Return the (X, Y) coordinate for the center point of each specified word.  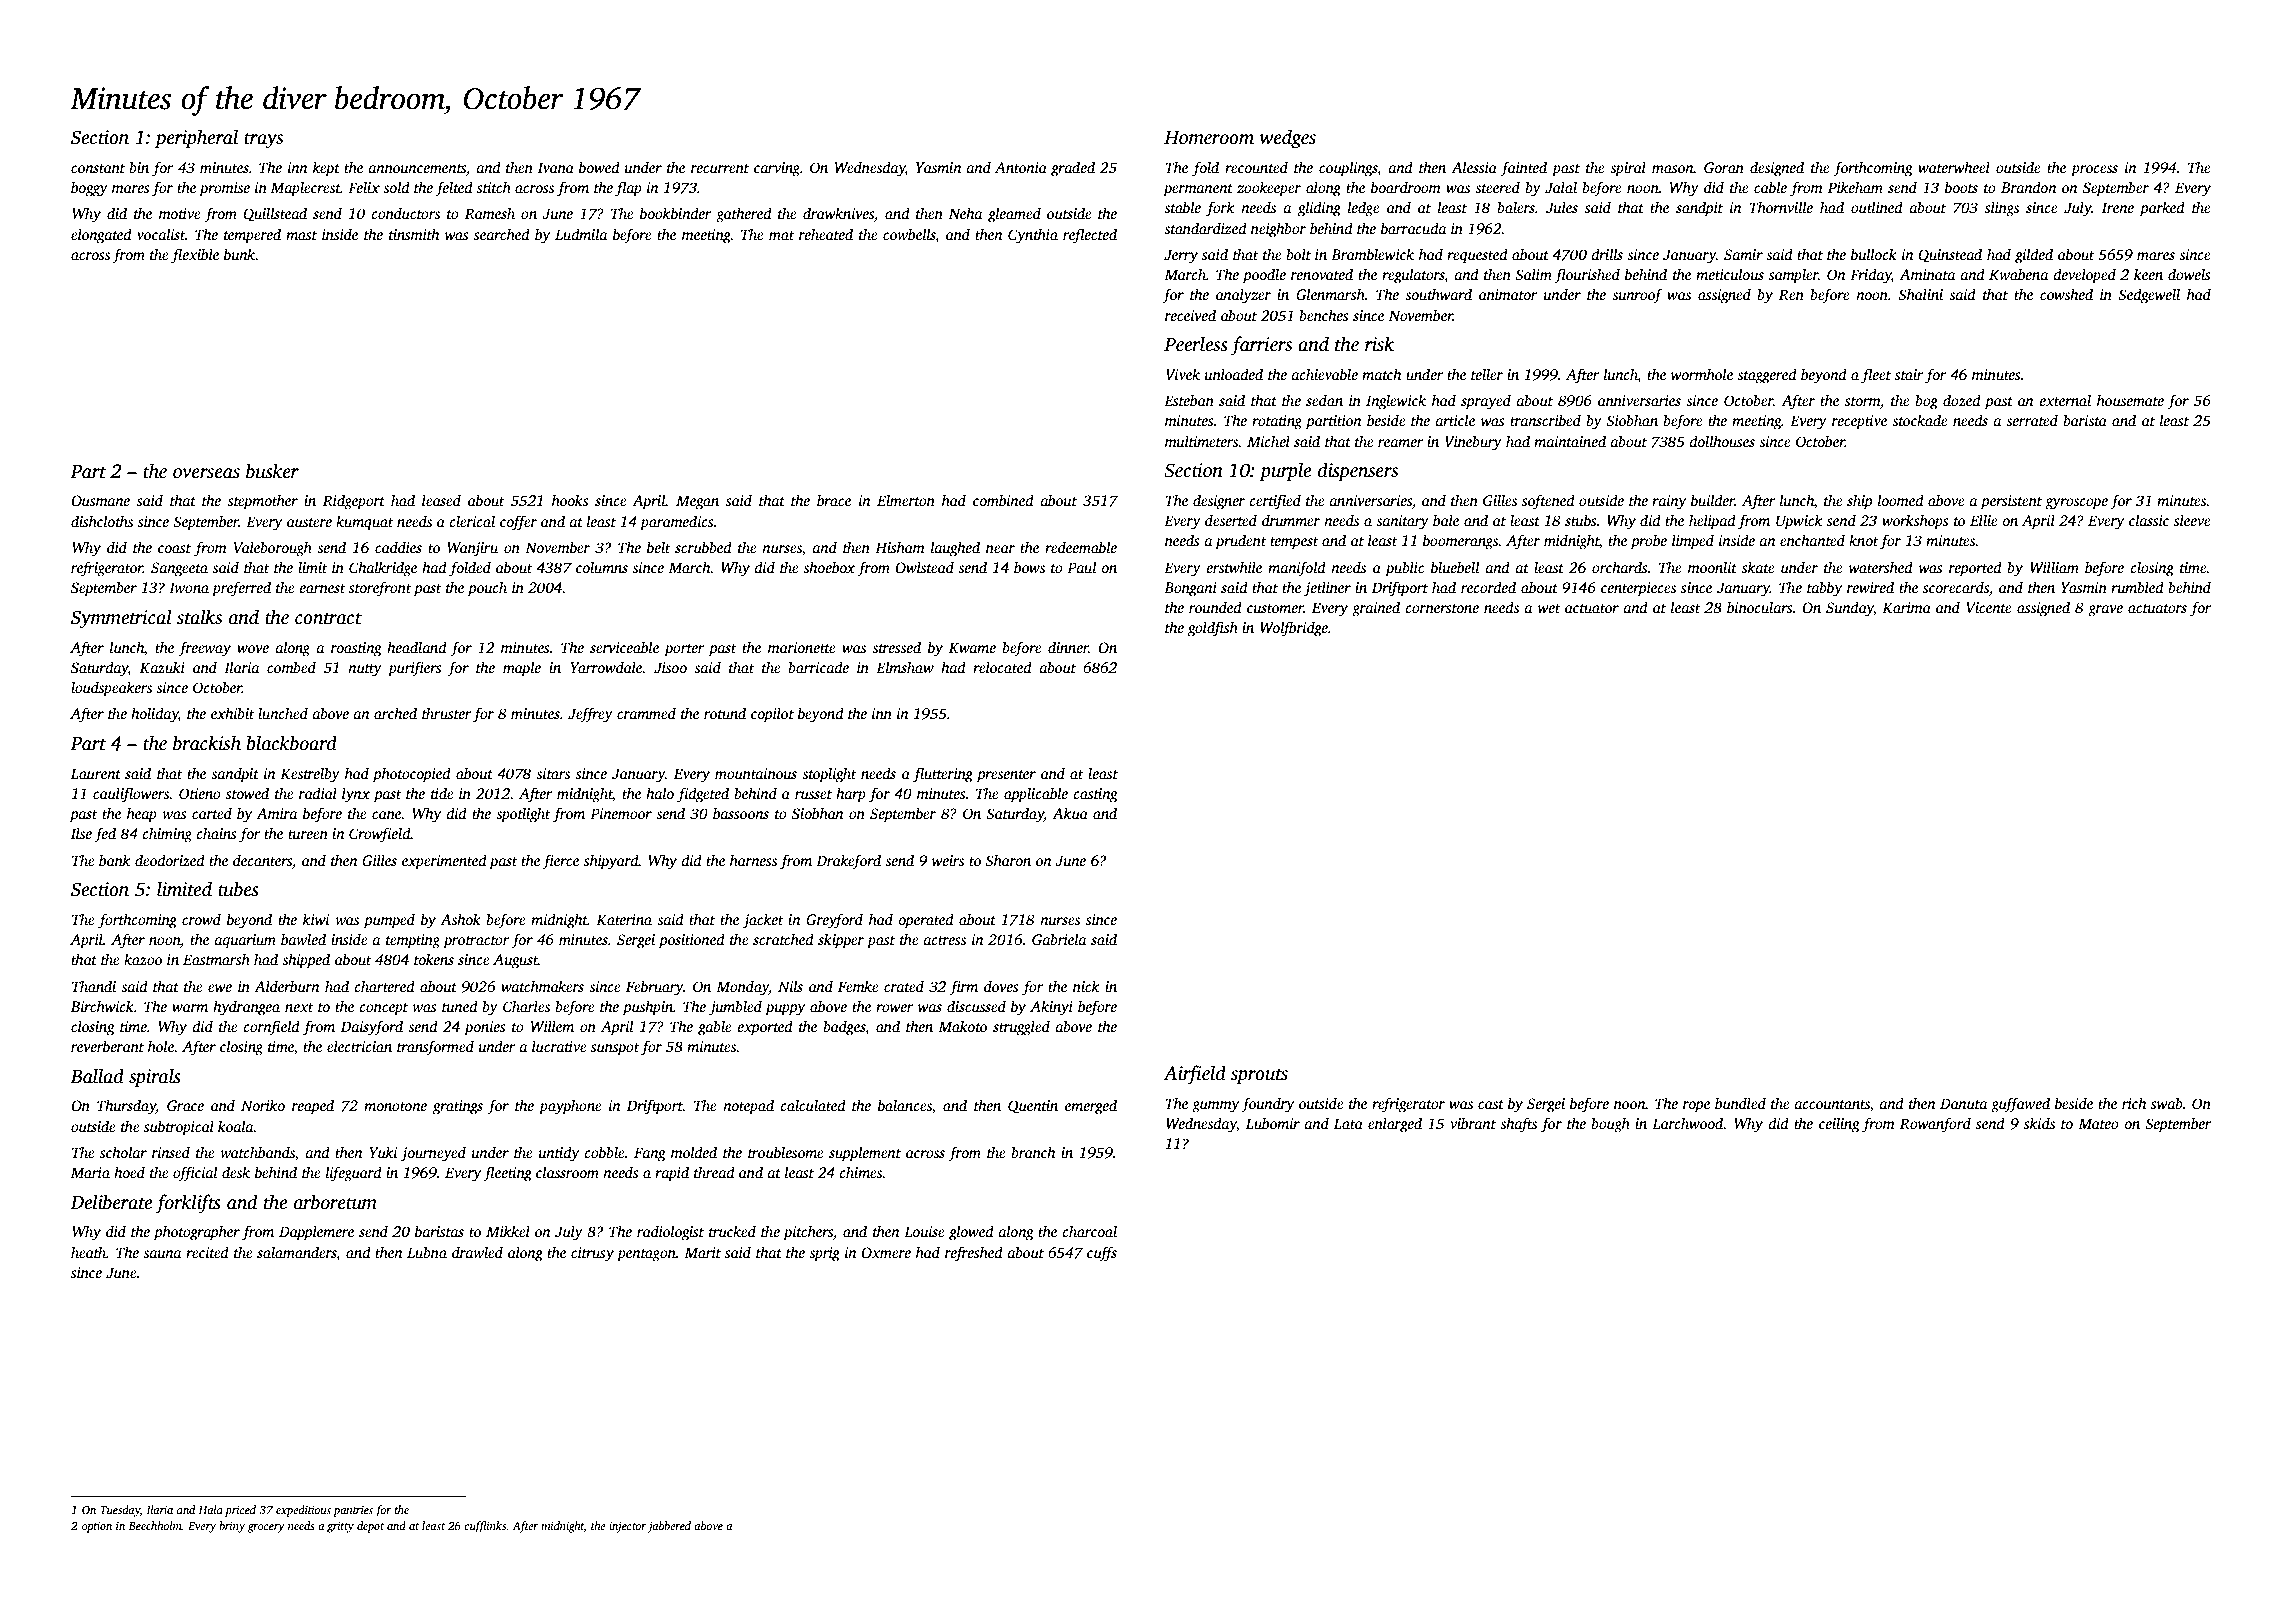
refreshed (974, 1254)
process (2094, 171)
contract (328, 618)
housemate (2130, 400)
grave (2105, 611)
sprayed (1486, 402)
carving (777, 169)
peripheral (196, 139)
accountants (1832, 1106)
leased (441, 500)
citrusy (592, 1254)
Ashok (460, 919)
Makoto (962, 1026)
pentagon (646, 1255)
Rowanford (1935, 1125)
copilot (772, 715)
